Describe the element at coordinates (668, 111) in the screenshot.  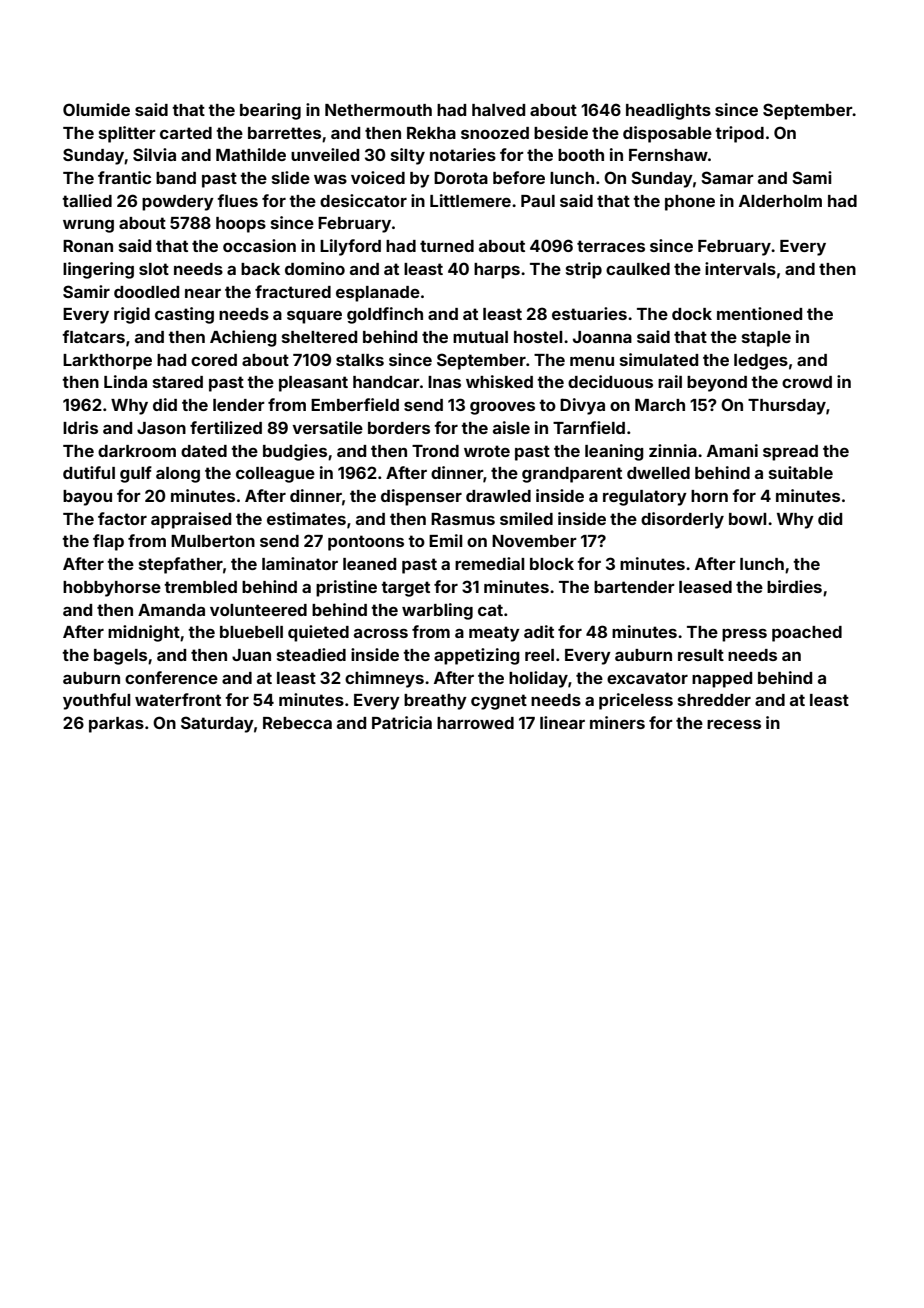
I see `headlights` at that location.
